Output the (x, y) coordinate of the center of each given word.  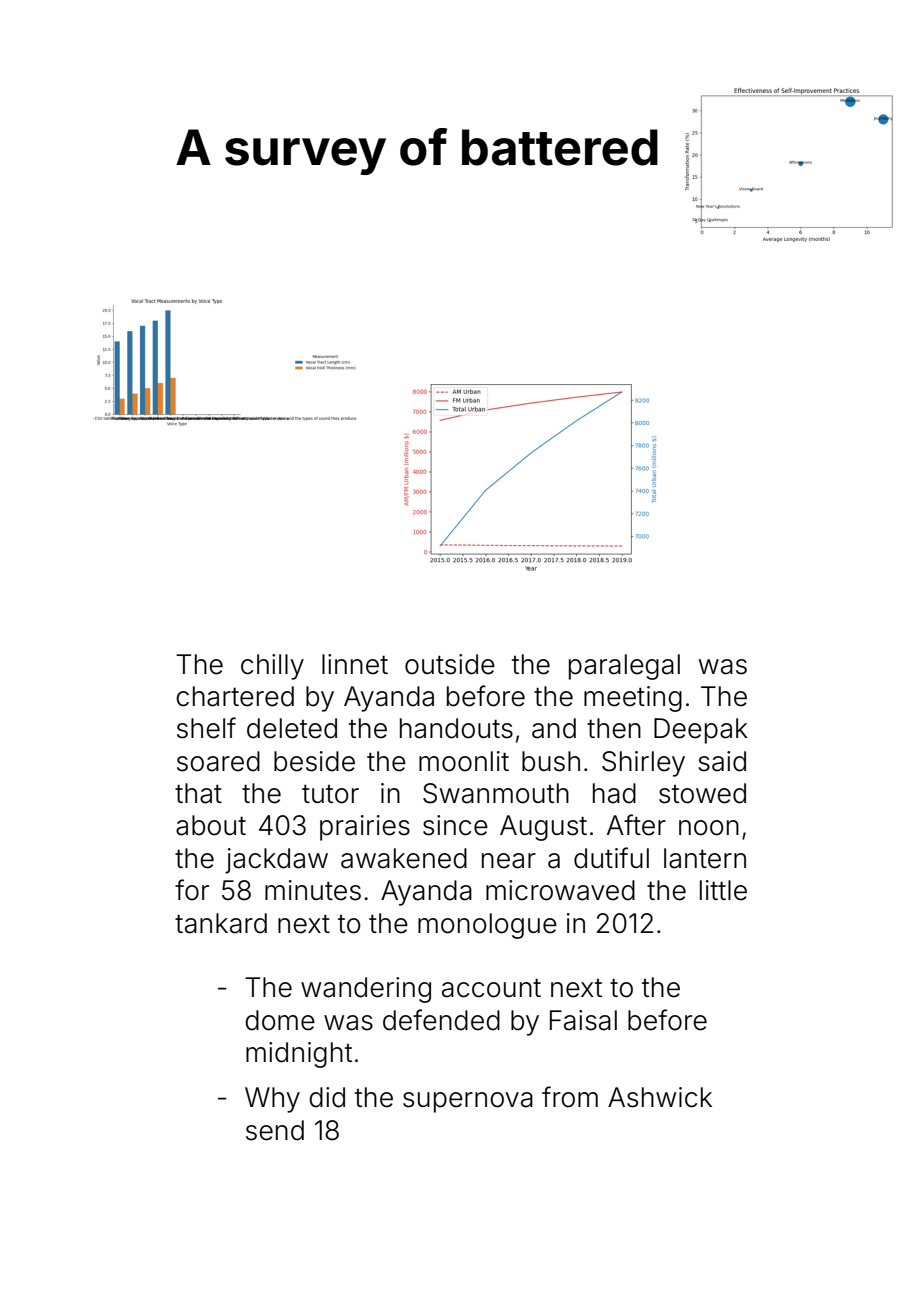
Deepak (701, 731)
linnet (355, 664)
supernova (468, 1102)
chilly (272, 667)
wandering (366, 990)
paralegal (624, 667)
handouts (456, 728)
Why (272, 1100)
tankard (221, 923)
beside (314, 761)
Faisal (583, 1020)
